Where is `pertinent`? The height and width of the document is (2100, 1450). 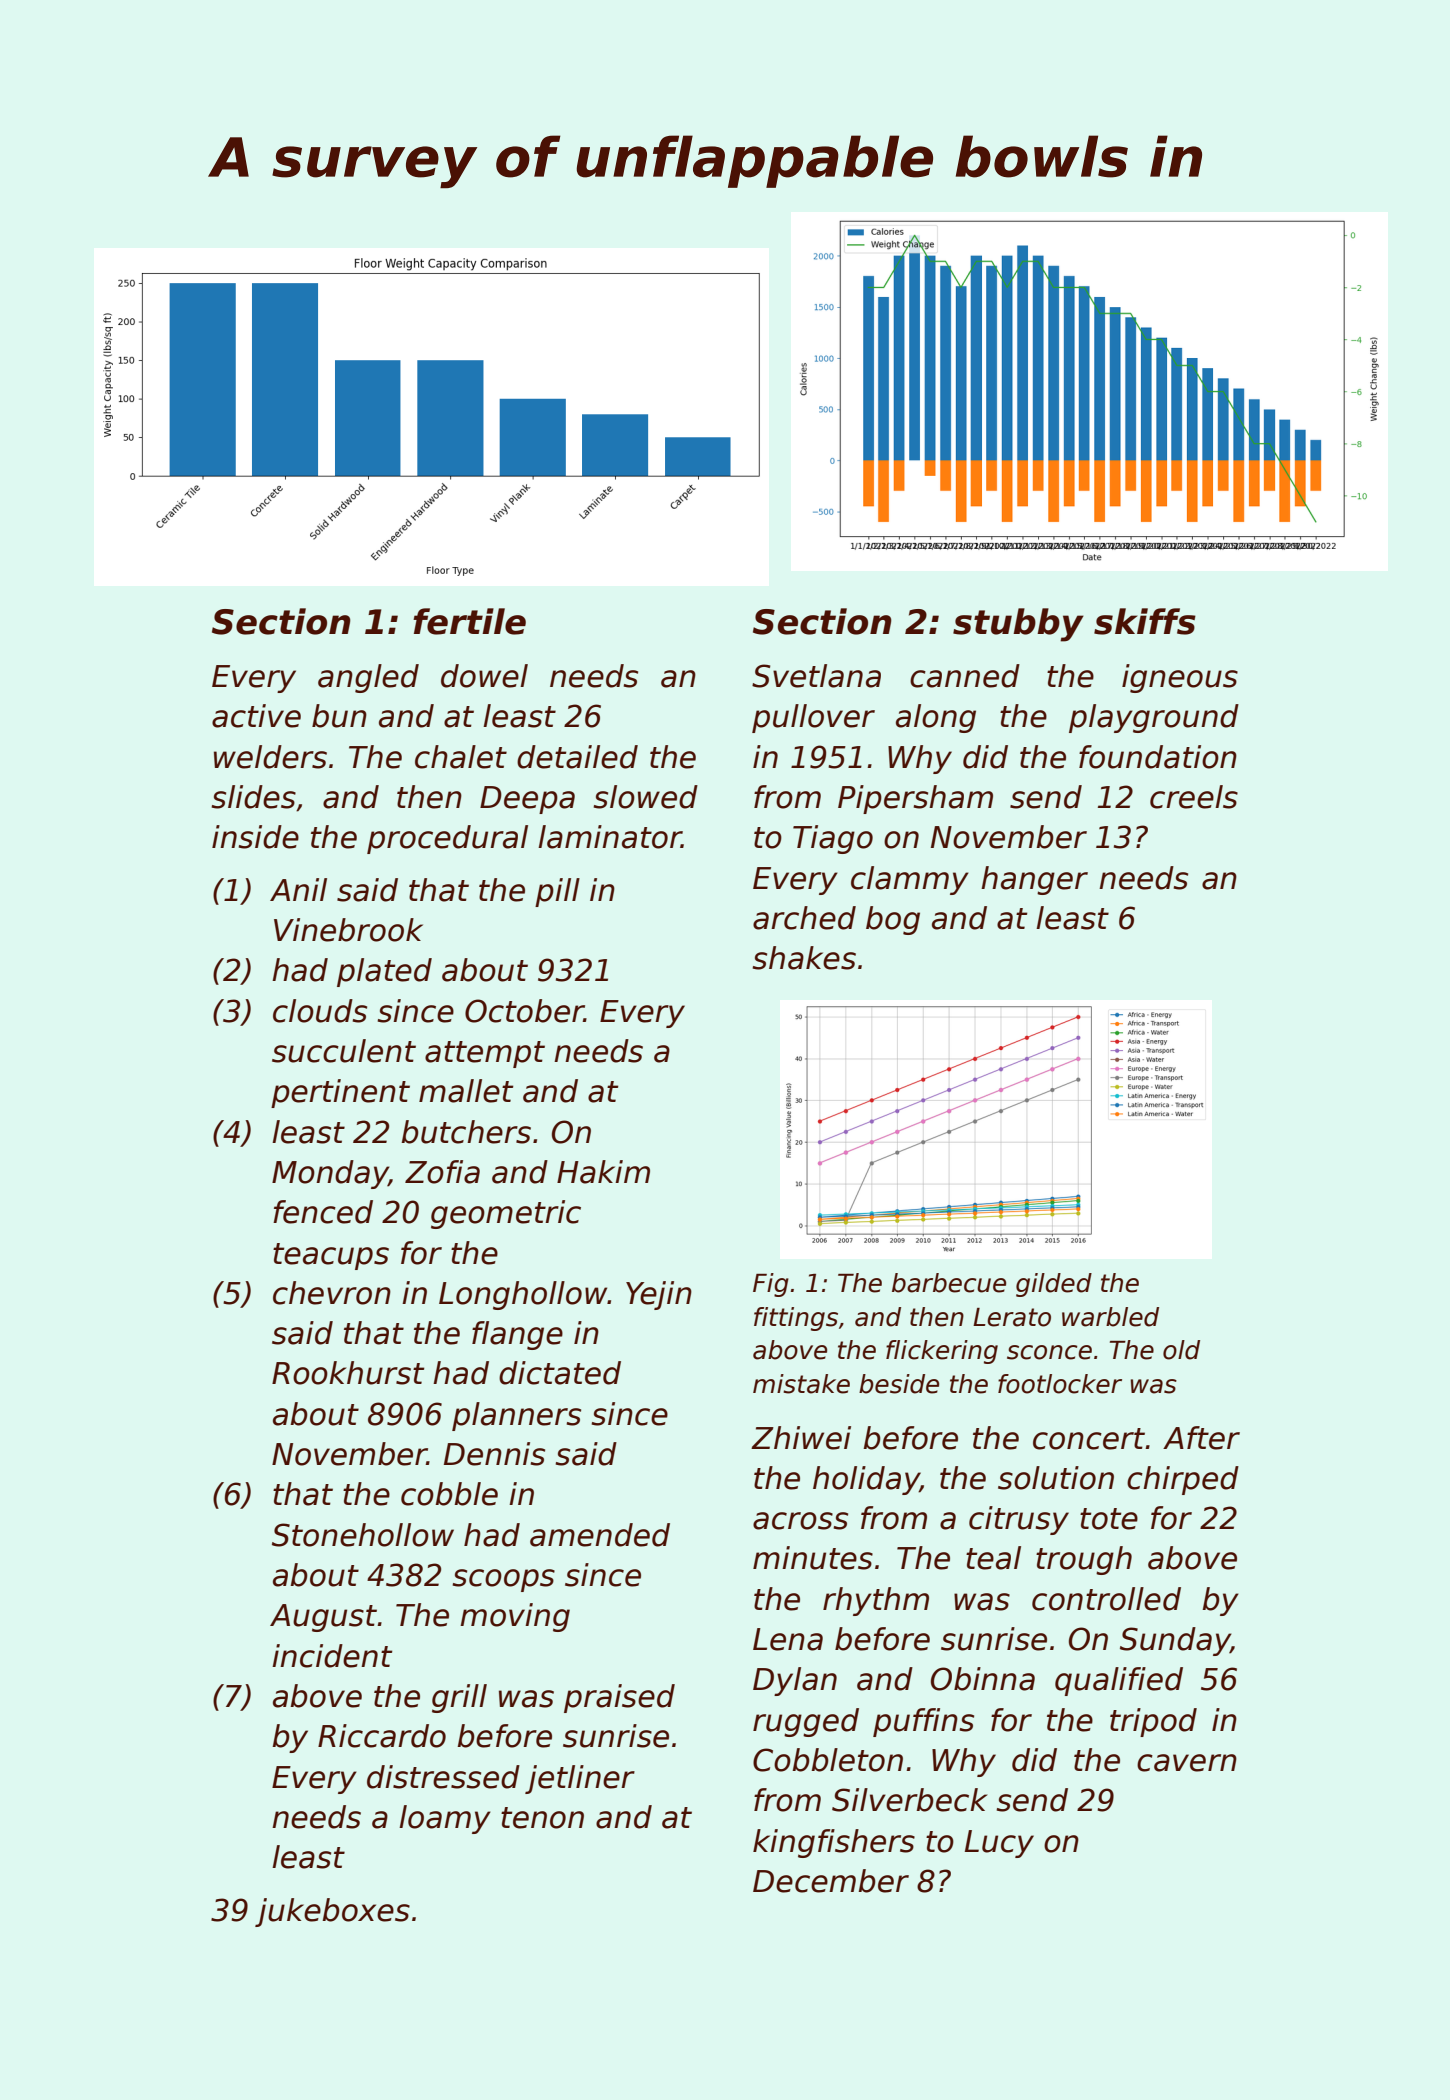
pertinent is located at coordinates (340, 1093).
